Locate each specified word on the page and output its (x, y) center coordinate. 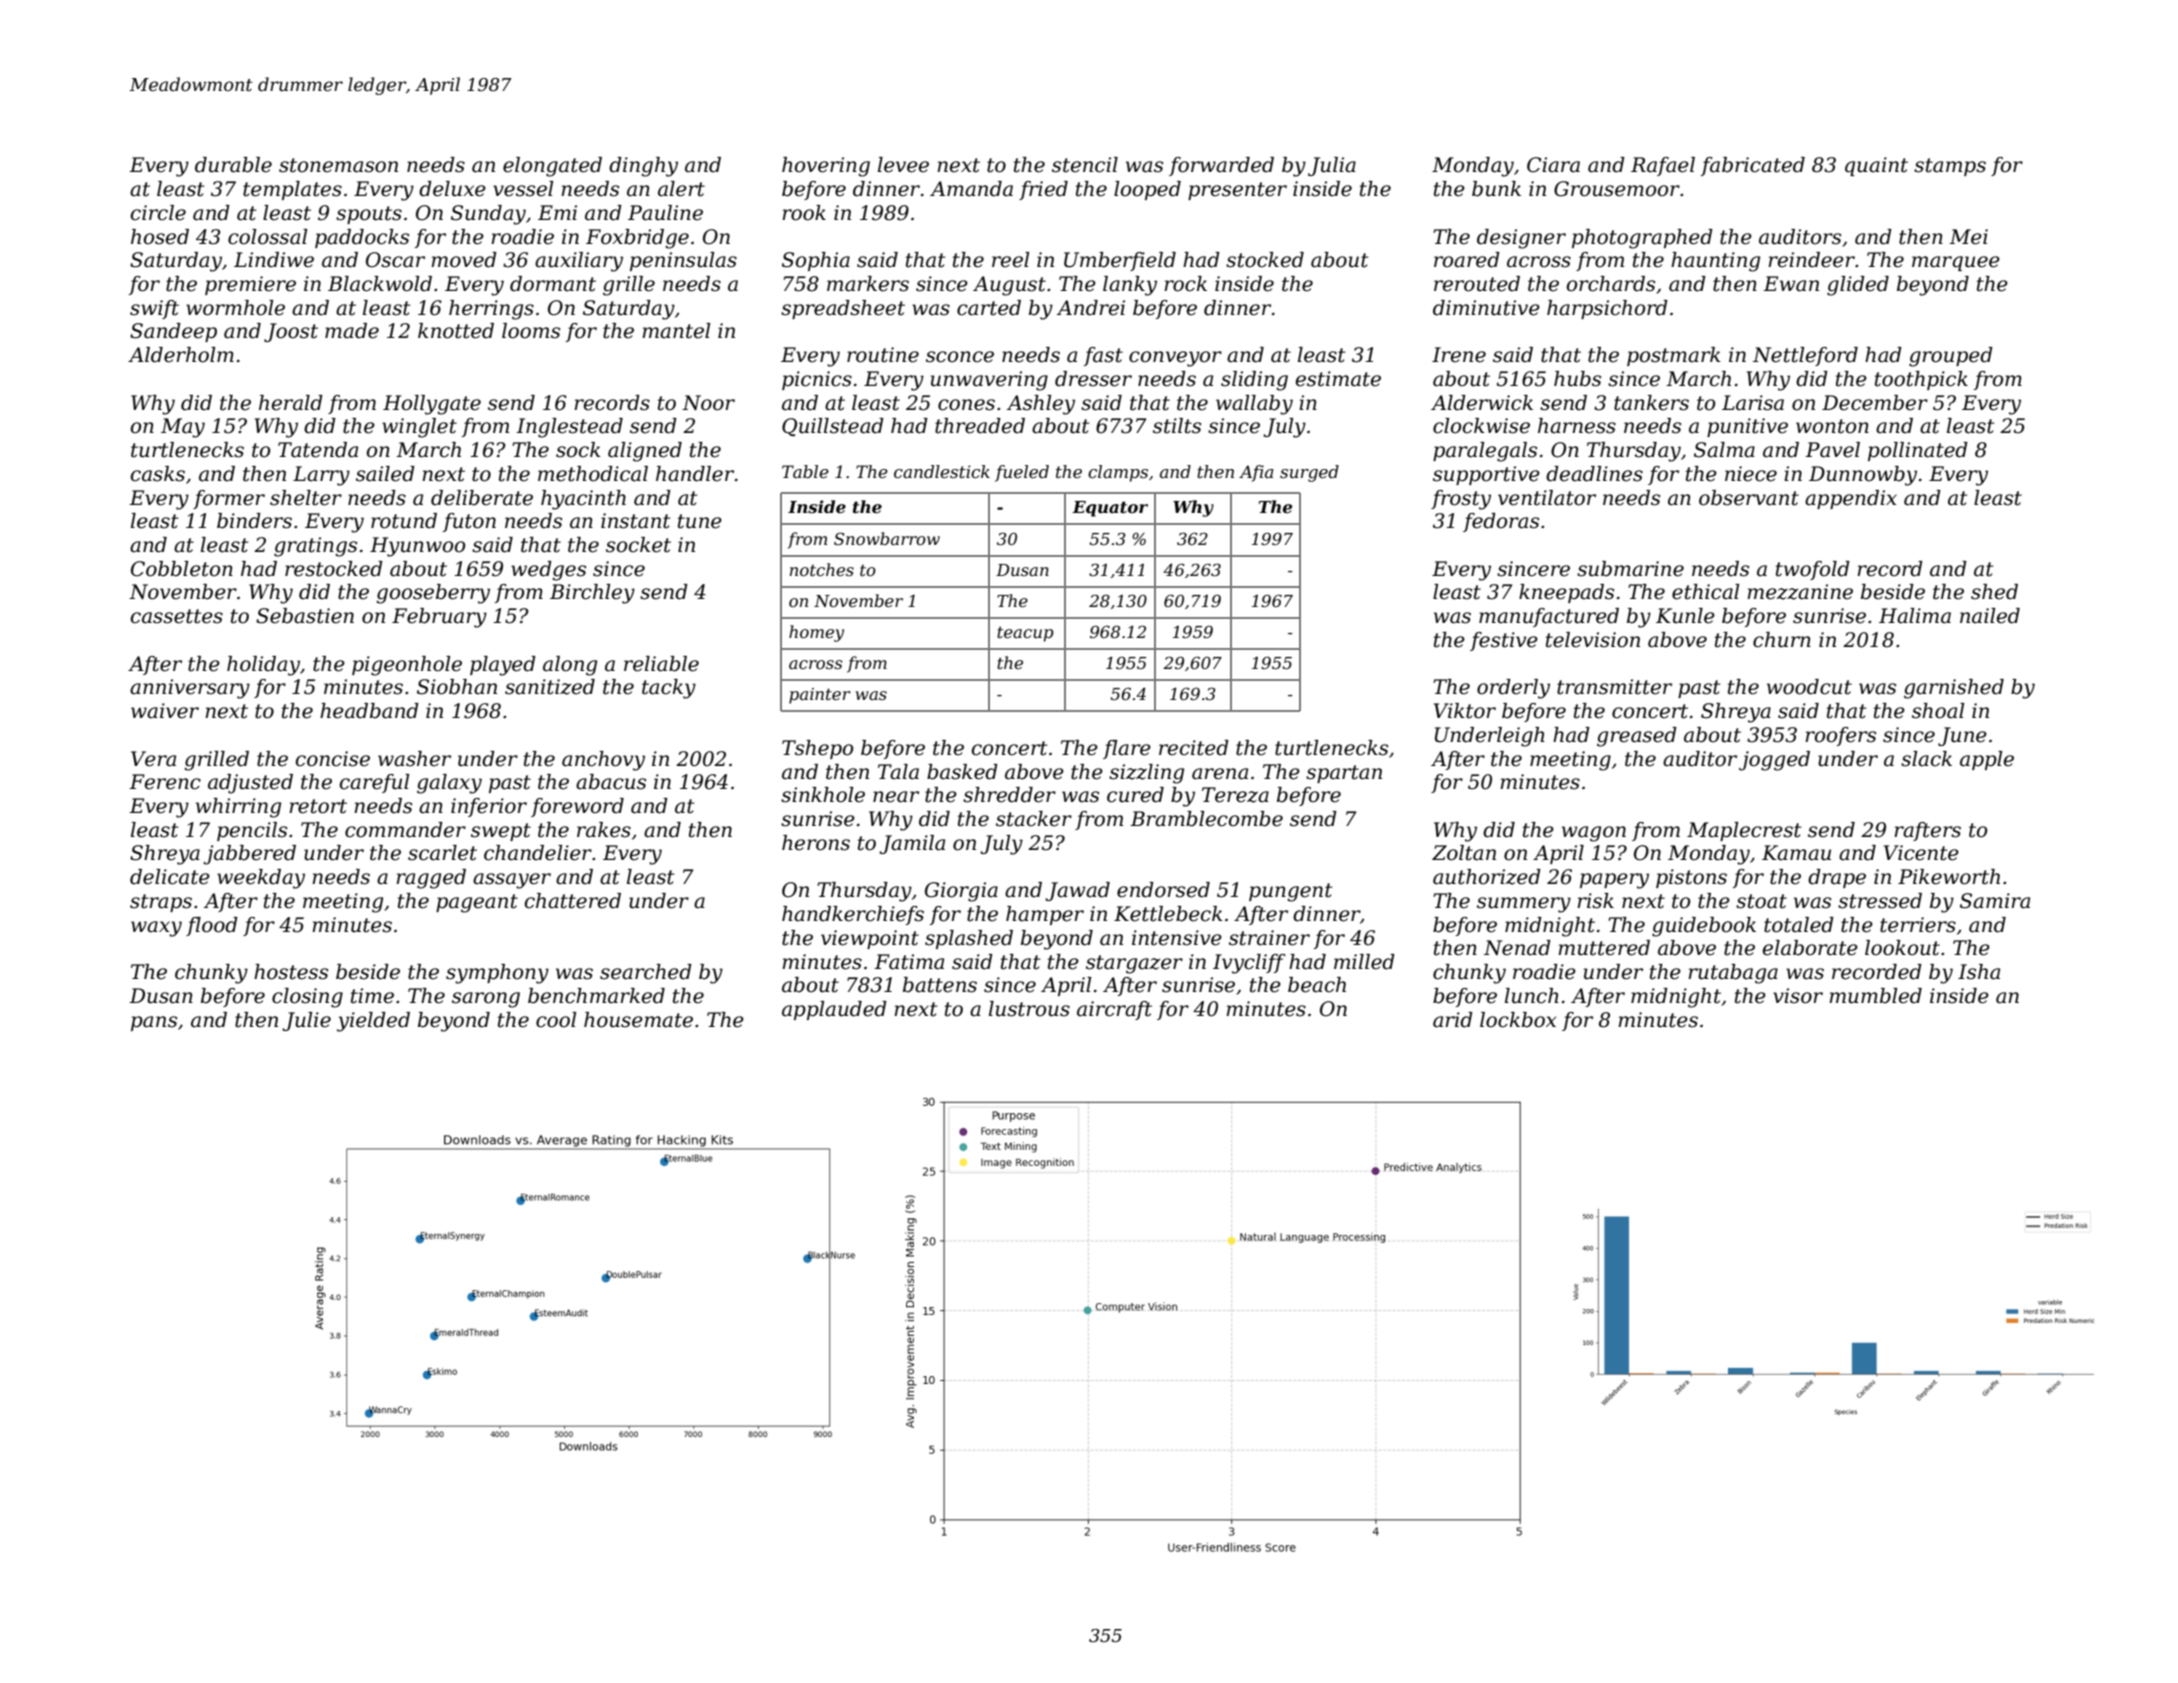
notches (822, 569)
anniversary (190, 689)
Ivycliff (1249, 964)
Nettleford (1805, 356)
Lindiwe (274, 260)
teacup (1025, 634)
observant (1749, 498)
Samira (1995, 901)
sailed (385, 474)
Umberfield (1120, 261)
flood (212, 926)
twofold (1813, 570)
